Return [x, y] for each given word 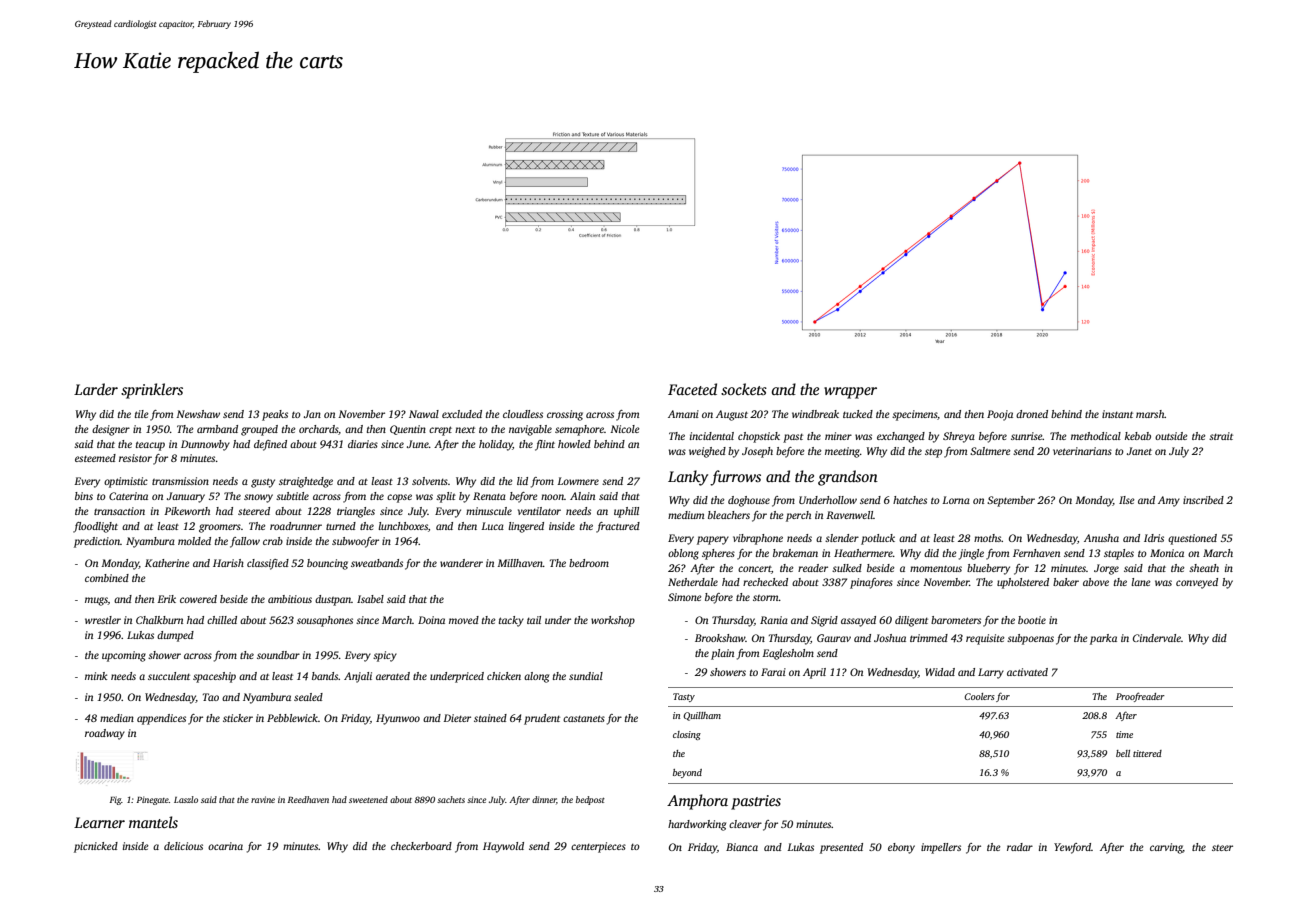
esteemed [95, 458]
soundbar [278, 655]
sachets [451, 799]
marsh [1150, 414]
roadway [105, 734]
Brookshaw [720, 638]
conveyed [1197, 583]
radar [1020, 847]
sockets [744, 389]
